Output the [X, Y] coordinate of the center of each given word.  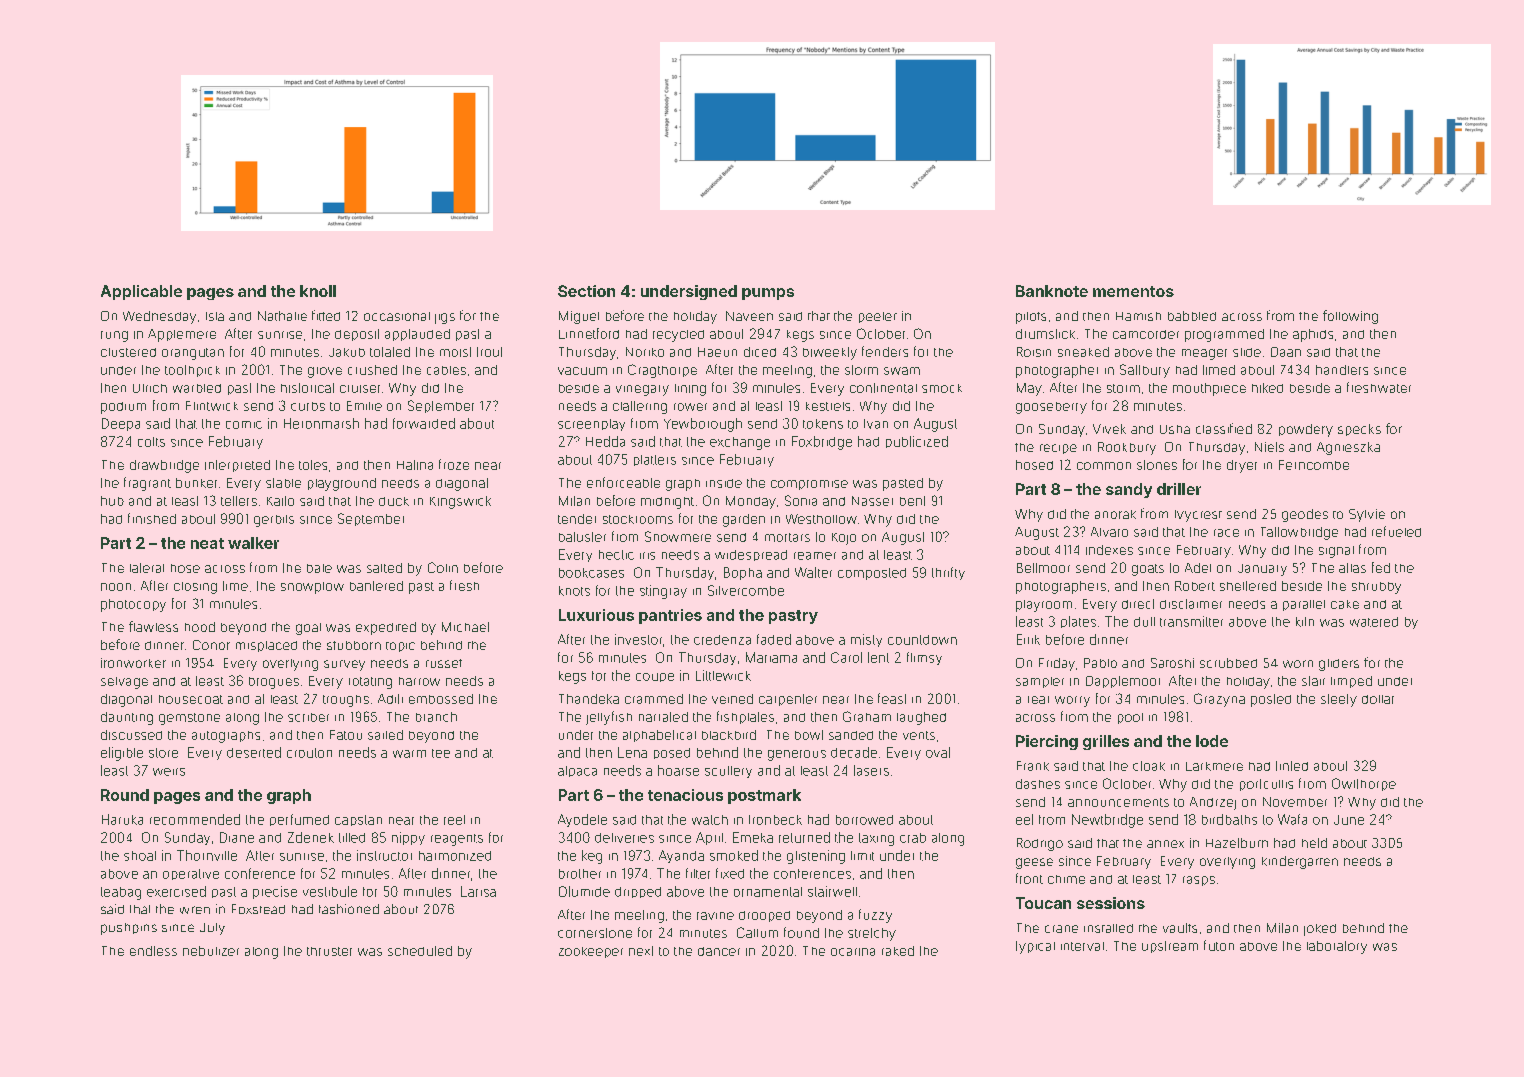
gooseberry [1051, 408]
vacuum [582, 371]
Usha [1175, 429]
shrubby [1376, 588]
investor [638, 639]
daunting [127, 718]
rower [690, 407]
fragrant [147, 484]
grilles [1106, 742]
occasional [397, 316]
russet [444, 663]
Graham [867, 716]
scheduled [420, 951]
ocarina [853, 952]
